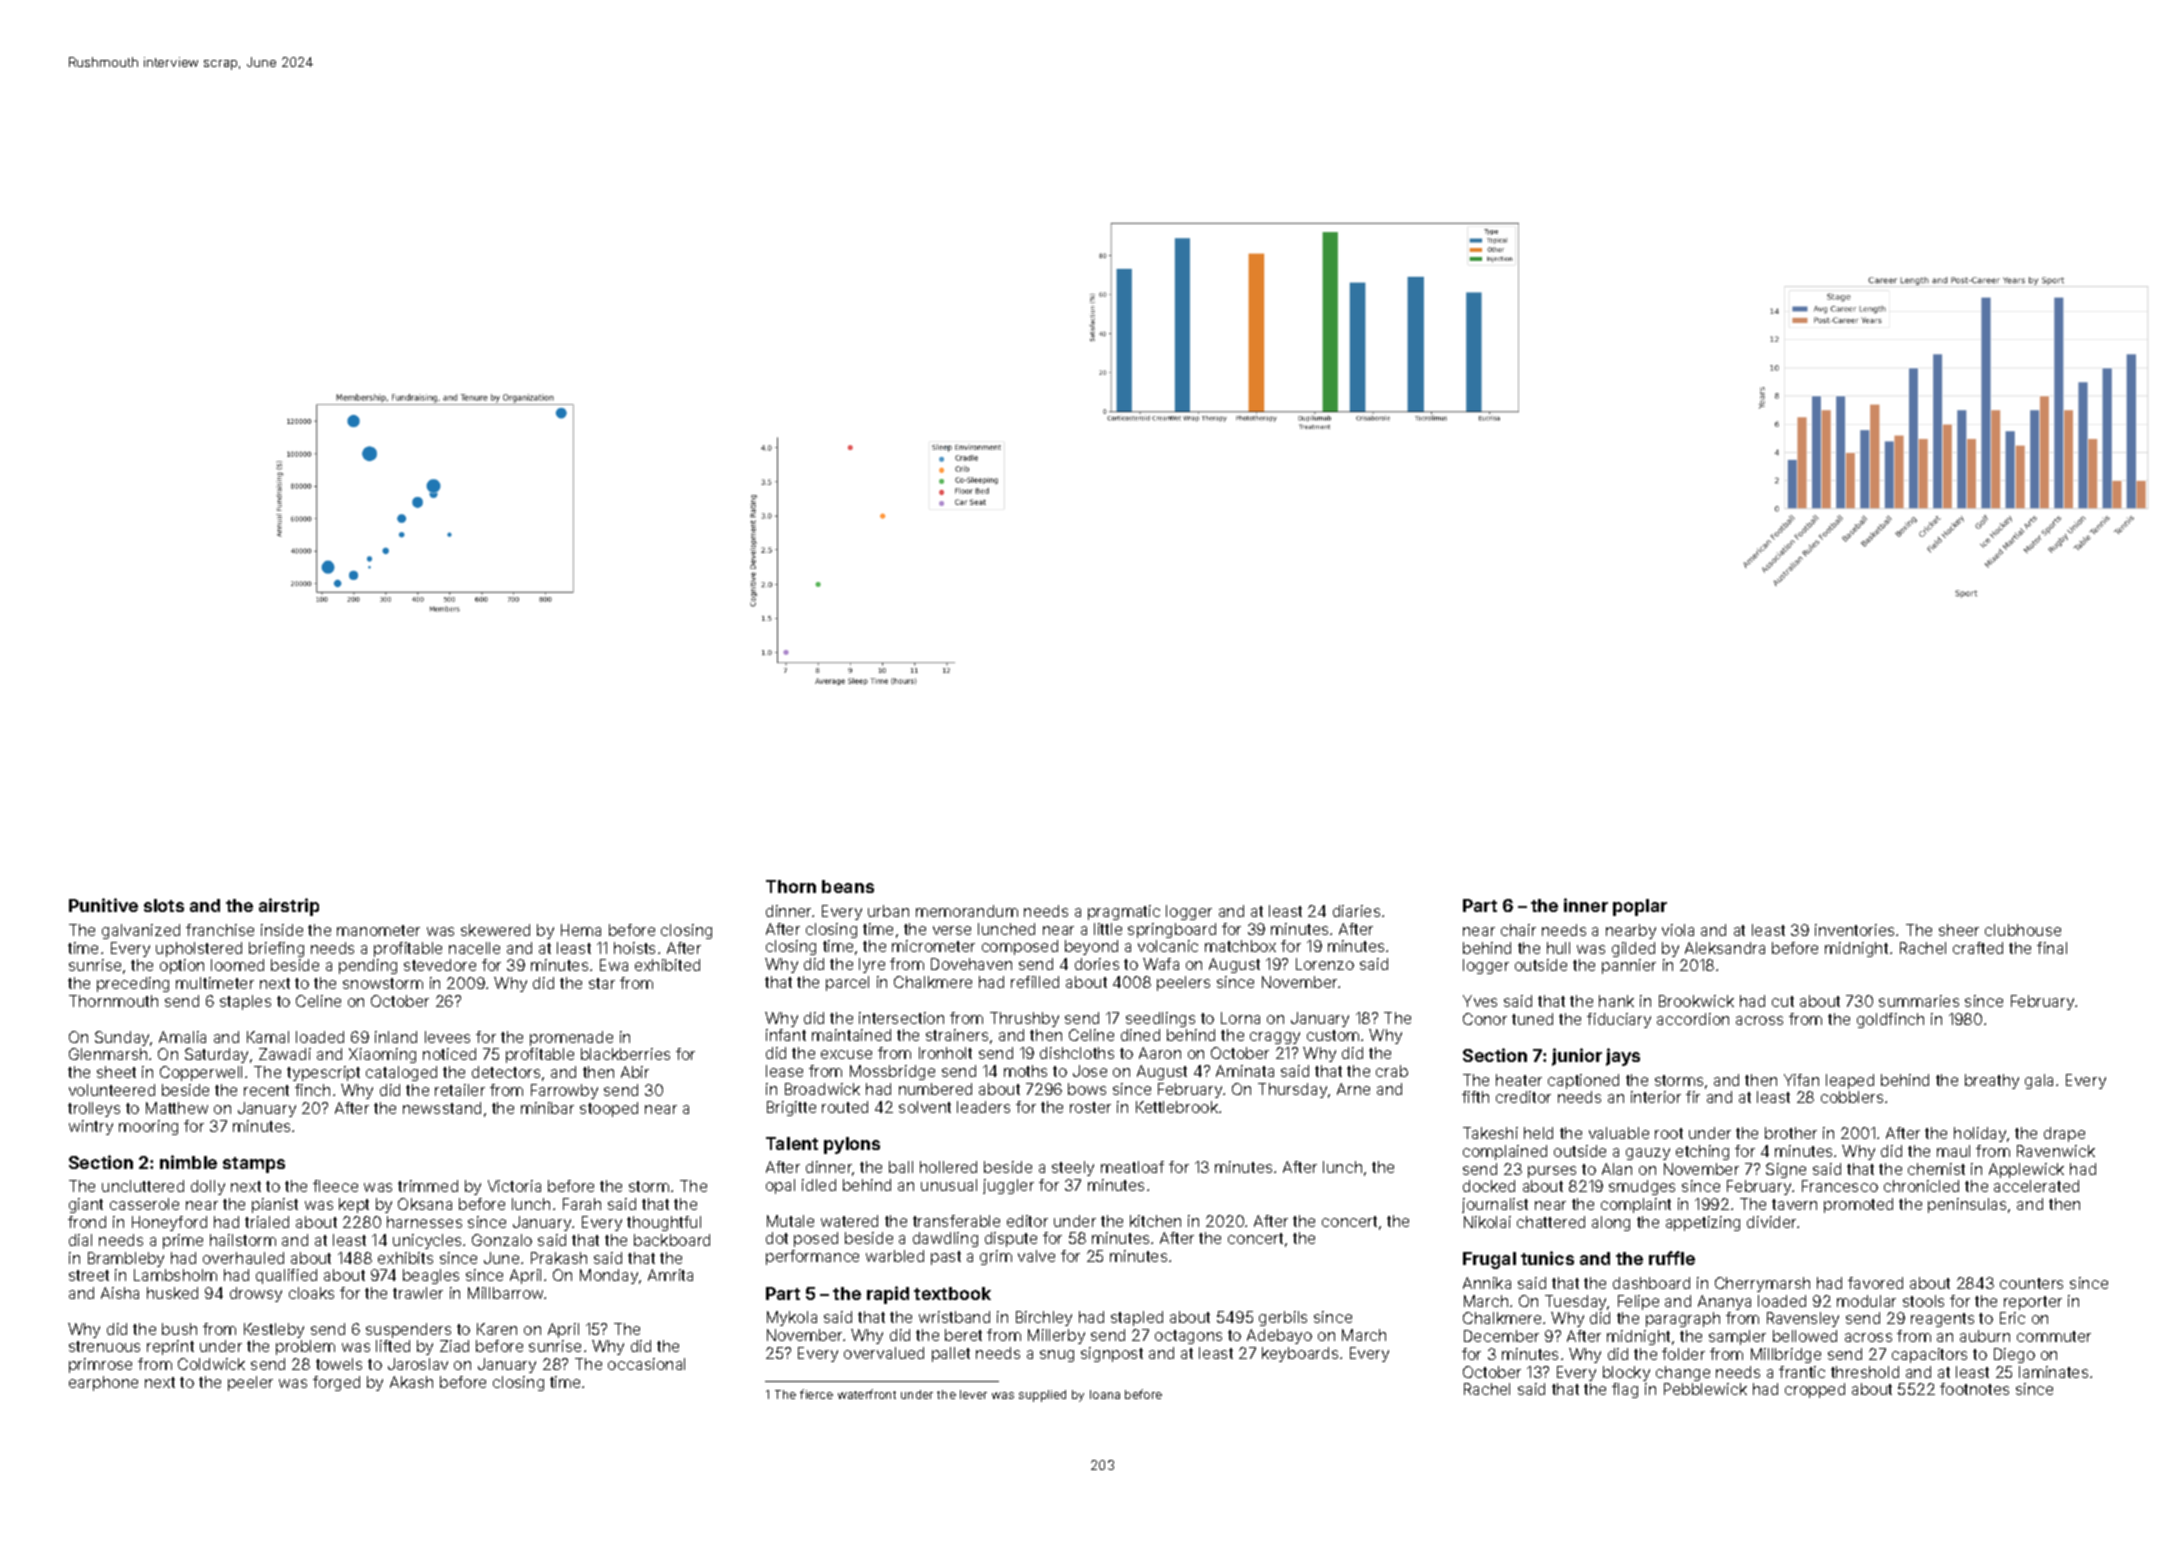 Image resolution: width=2181 pixels, height=1542 pixels. What do you see at coordinates (1356, 911) in the image?
I see `diaries` at bounding box center [1356, 911].
